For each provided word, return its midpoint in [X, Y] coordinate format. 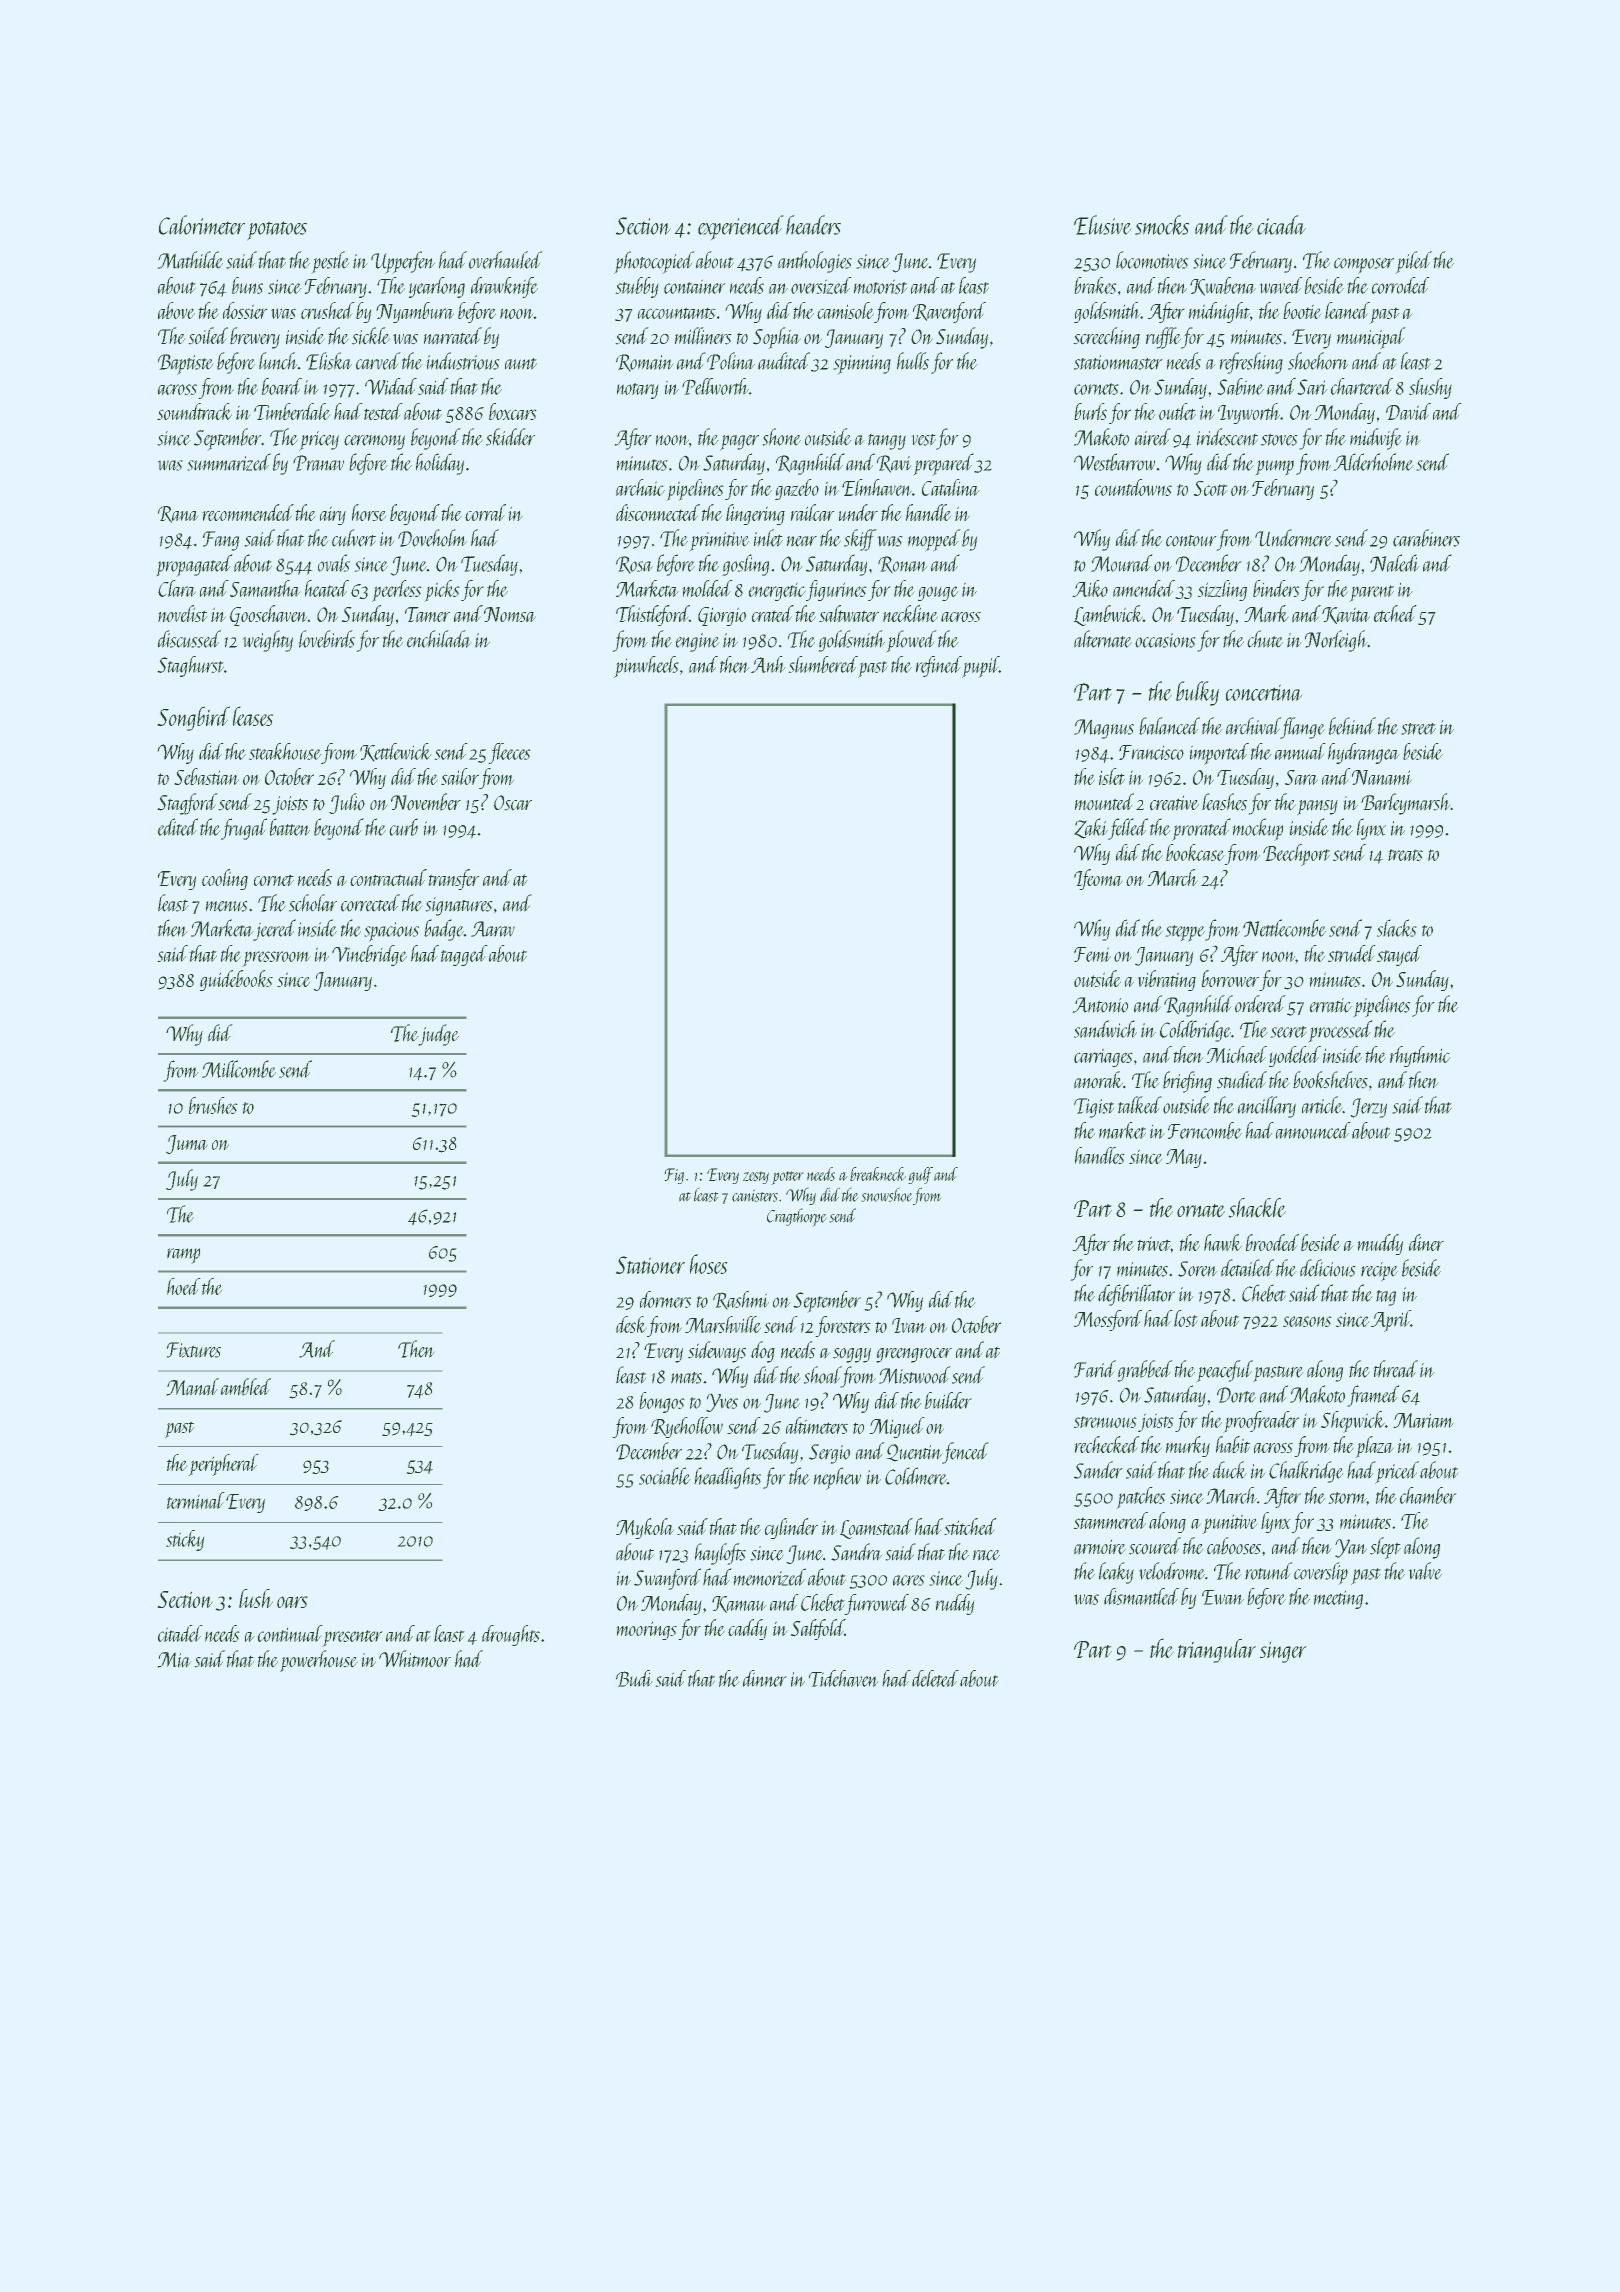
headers [813, 225]
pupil [980, 667]
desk [630, 1324]
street [1419, 729]
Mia [174, 1660]
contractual [388, 877]
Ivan [909, 1325]
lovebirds [327, 639]
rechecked [1107, 1444]
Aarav [493, 929]
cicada [1281, 225]
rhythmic [1420, 1056]
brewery [255, 338]
